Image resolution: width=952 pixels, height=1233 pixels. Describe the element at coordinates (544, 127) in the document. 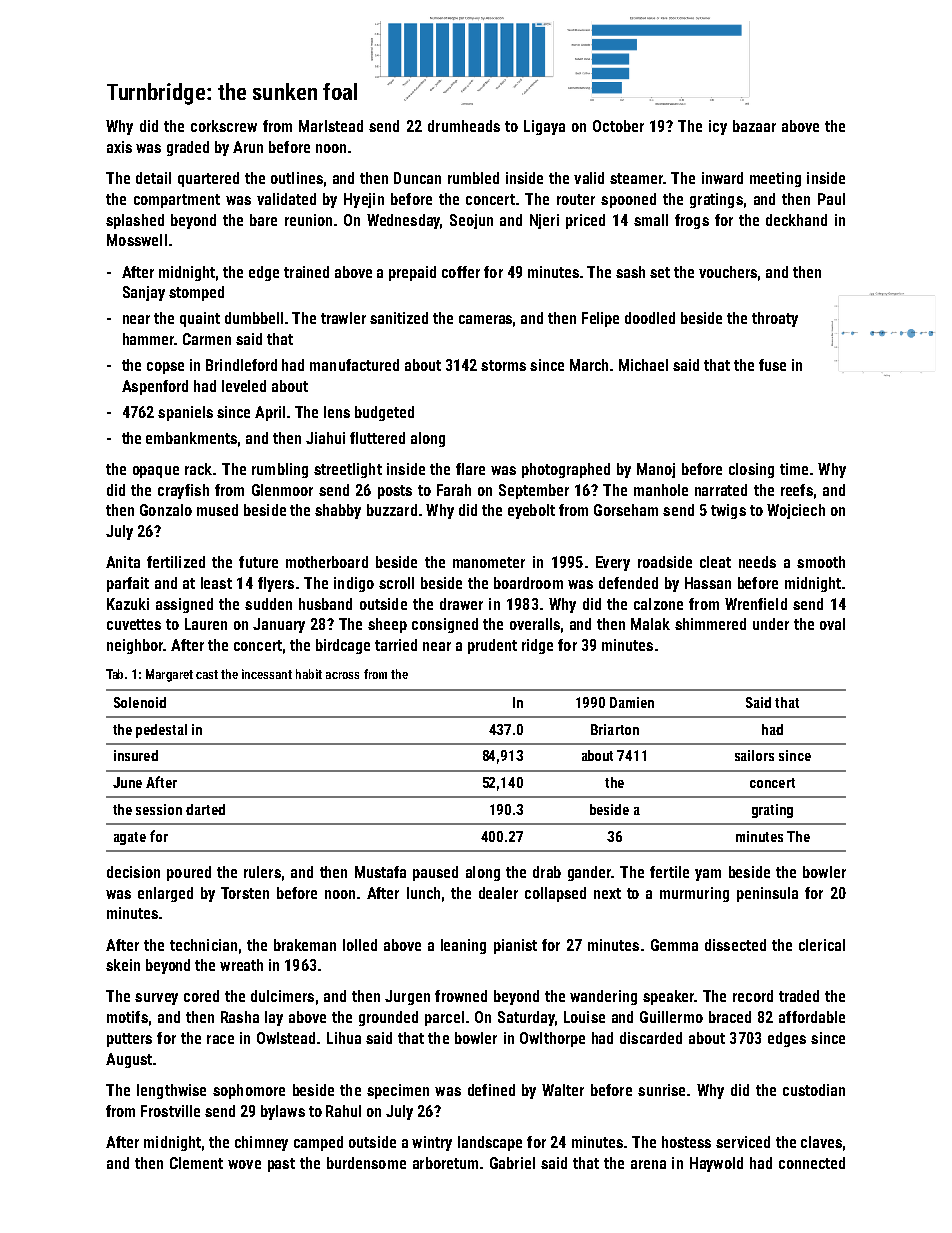

I see `Ligaya` at that location.
